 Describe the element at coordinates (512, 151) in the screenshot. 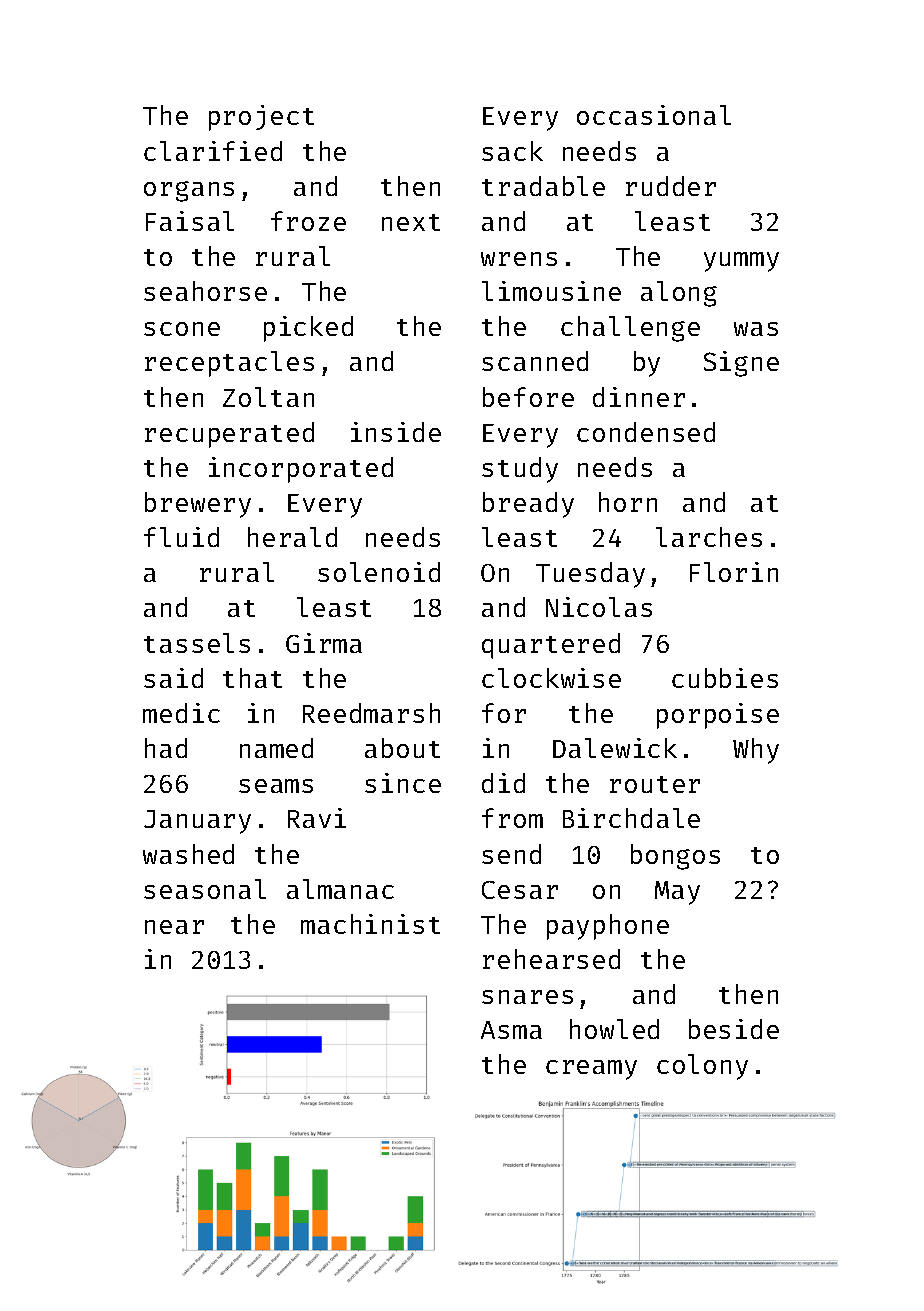

I see `sack` at that location.
